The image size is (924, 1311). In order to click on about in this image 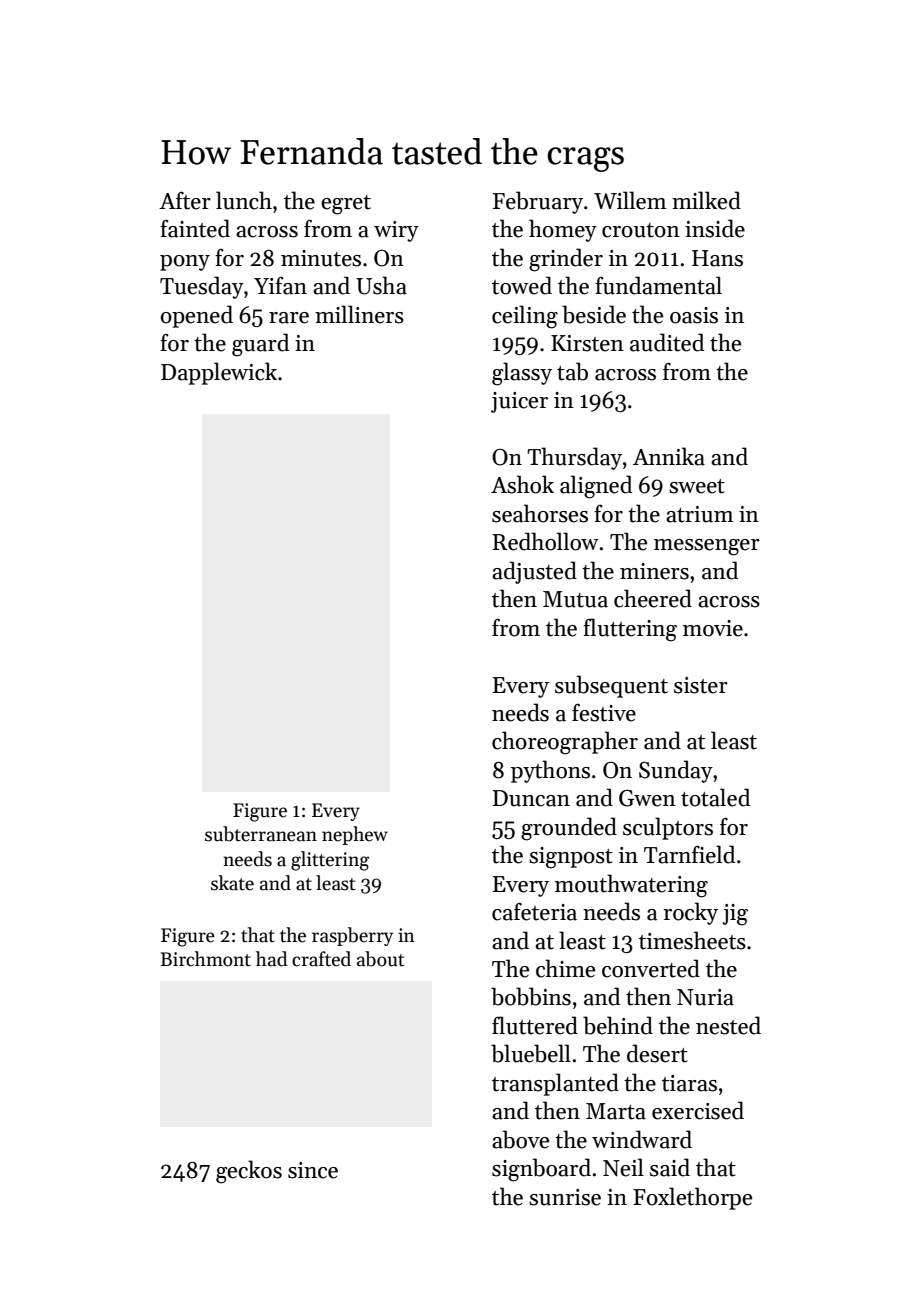, I will do `click(380, 959)`.
